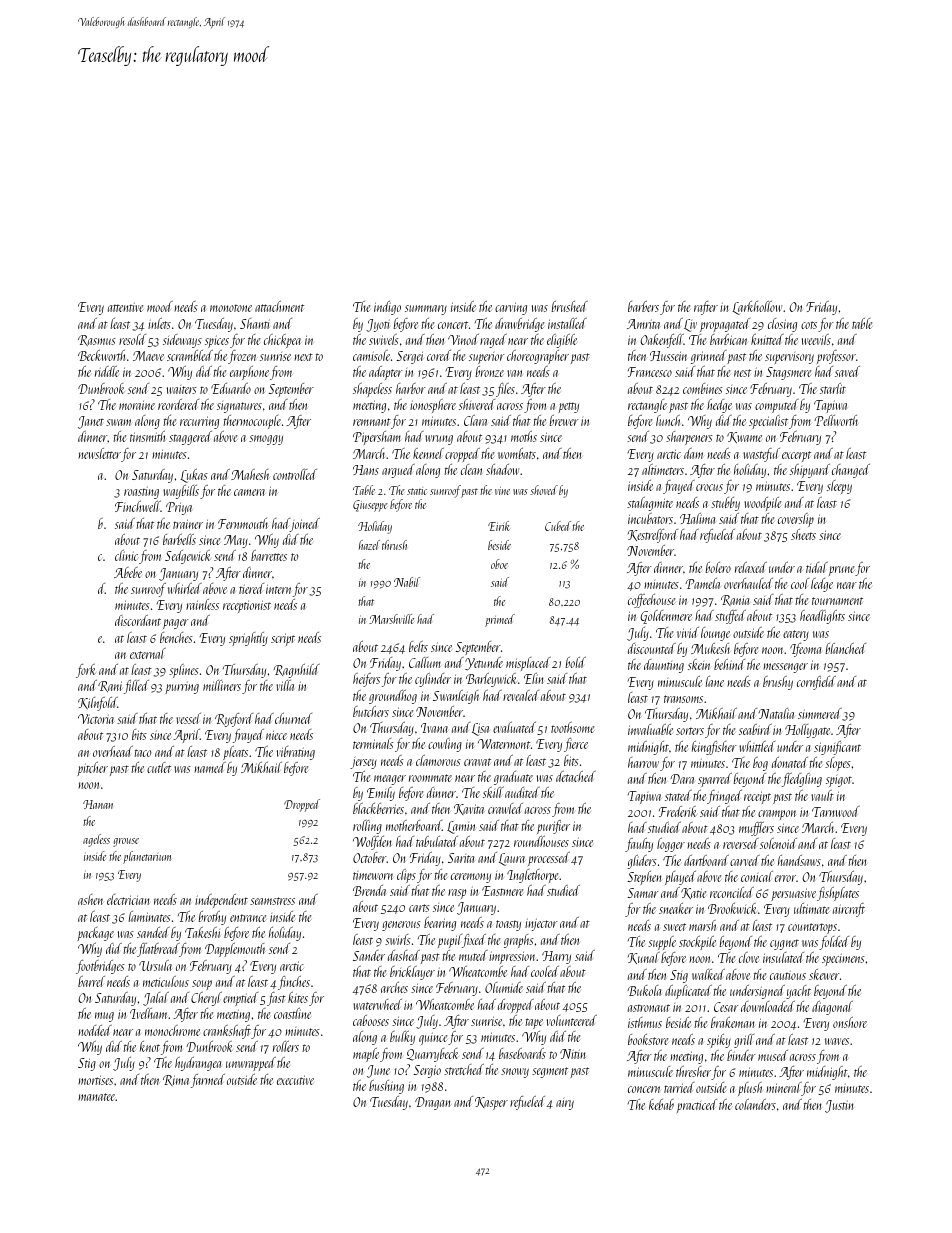 This document has width=952, height=1233. What do you see at coordinates (839, 1106) in the document?
I see `Justin` at bounding box center [839, 1106].
